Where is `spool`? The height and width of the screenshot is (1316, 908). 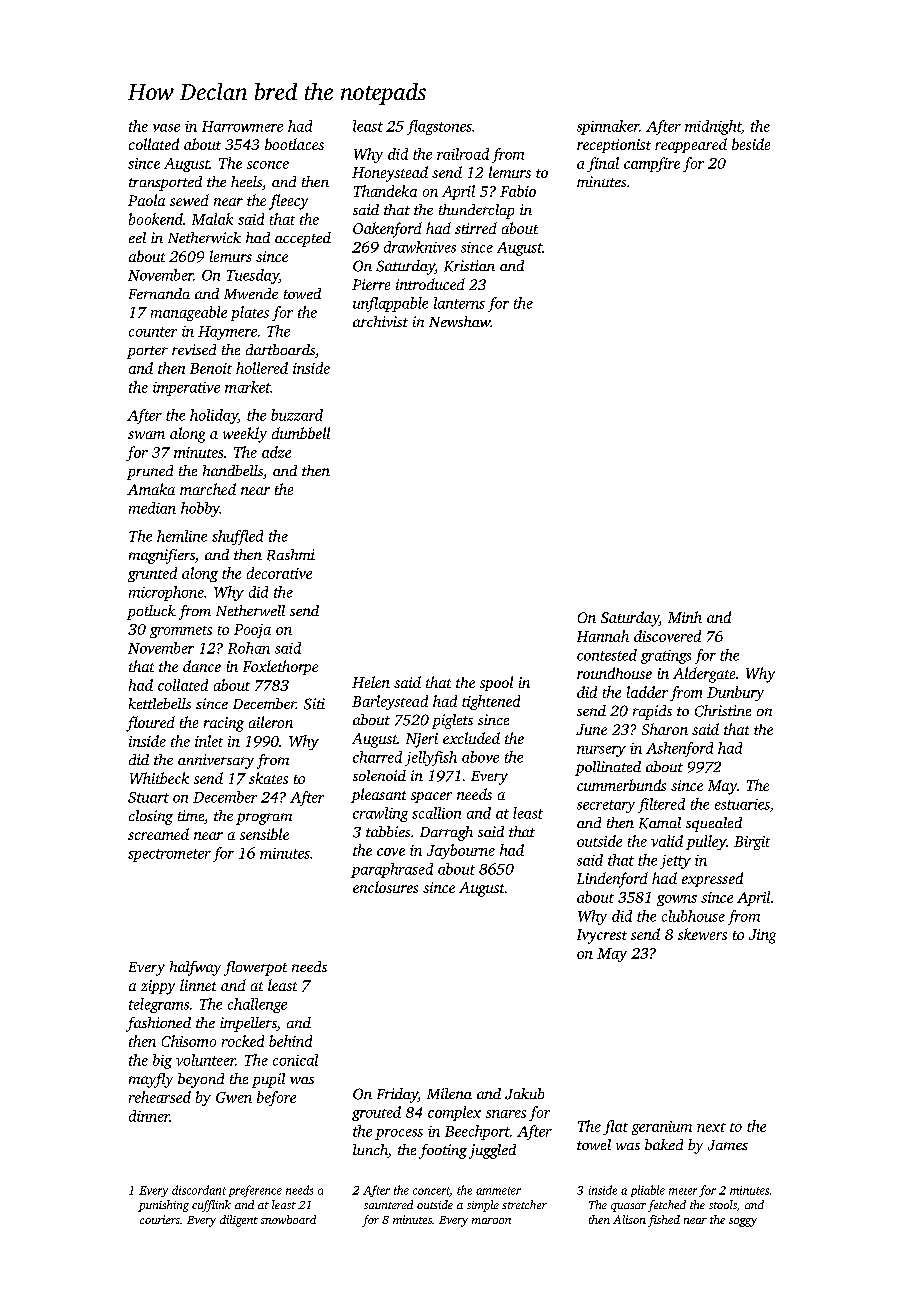 spool is located at coordinates (496, 683).
